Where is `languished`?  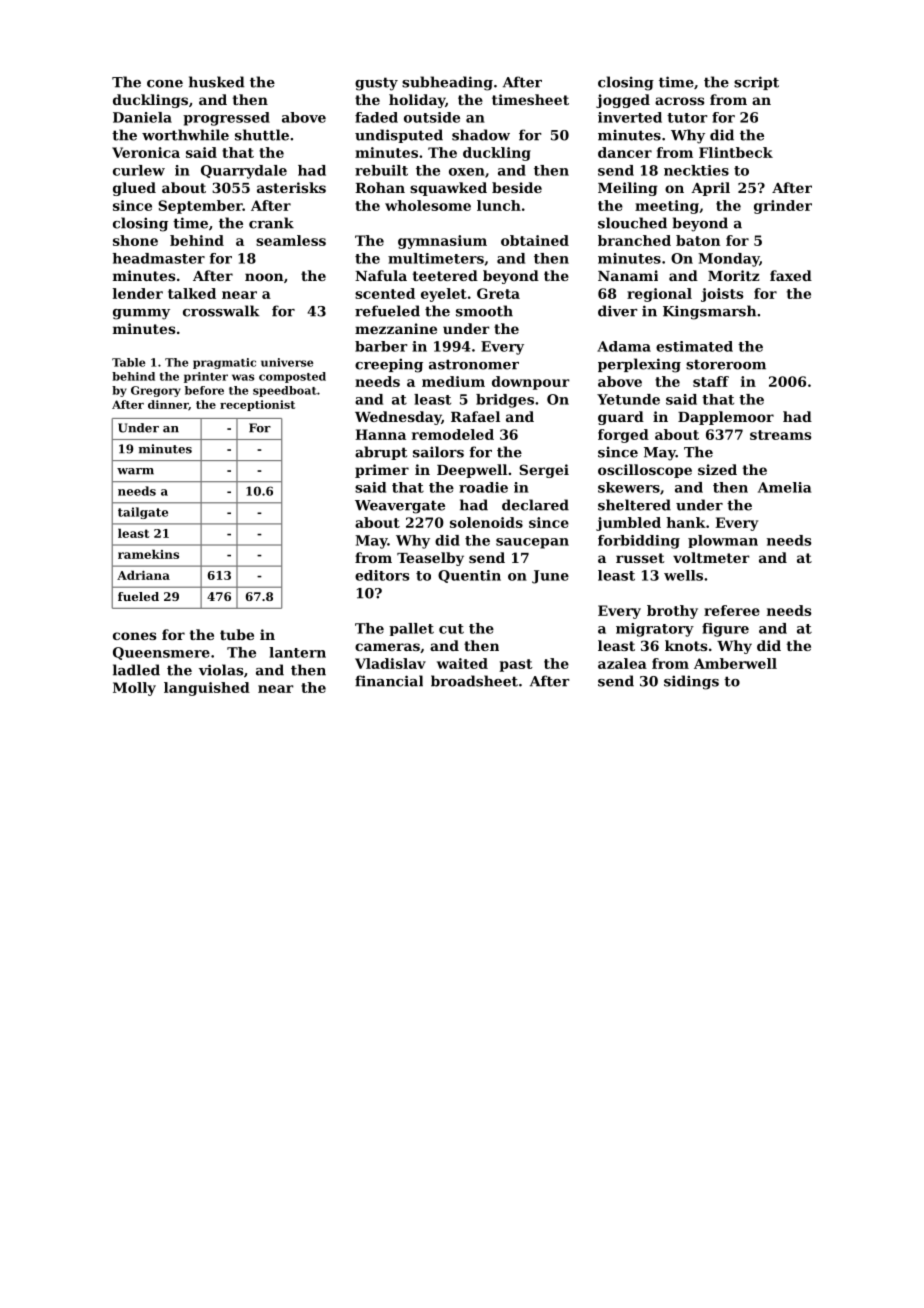
languished is located at coordinates (207, 689).
